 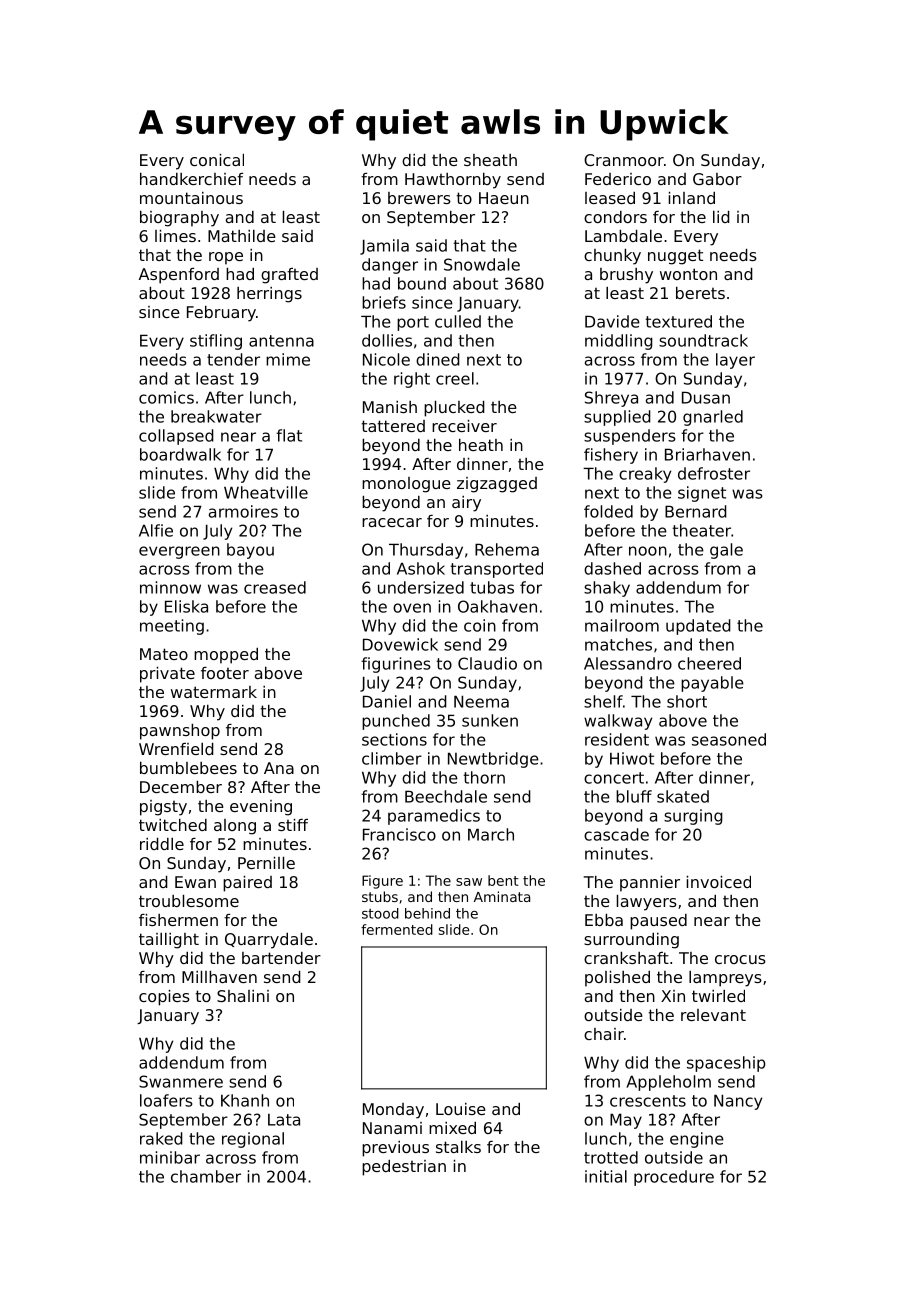 What do you see at coordinates (404, 1168) in the screenshot?
I see `pedestrian` at bounding box center [404, 1168].
